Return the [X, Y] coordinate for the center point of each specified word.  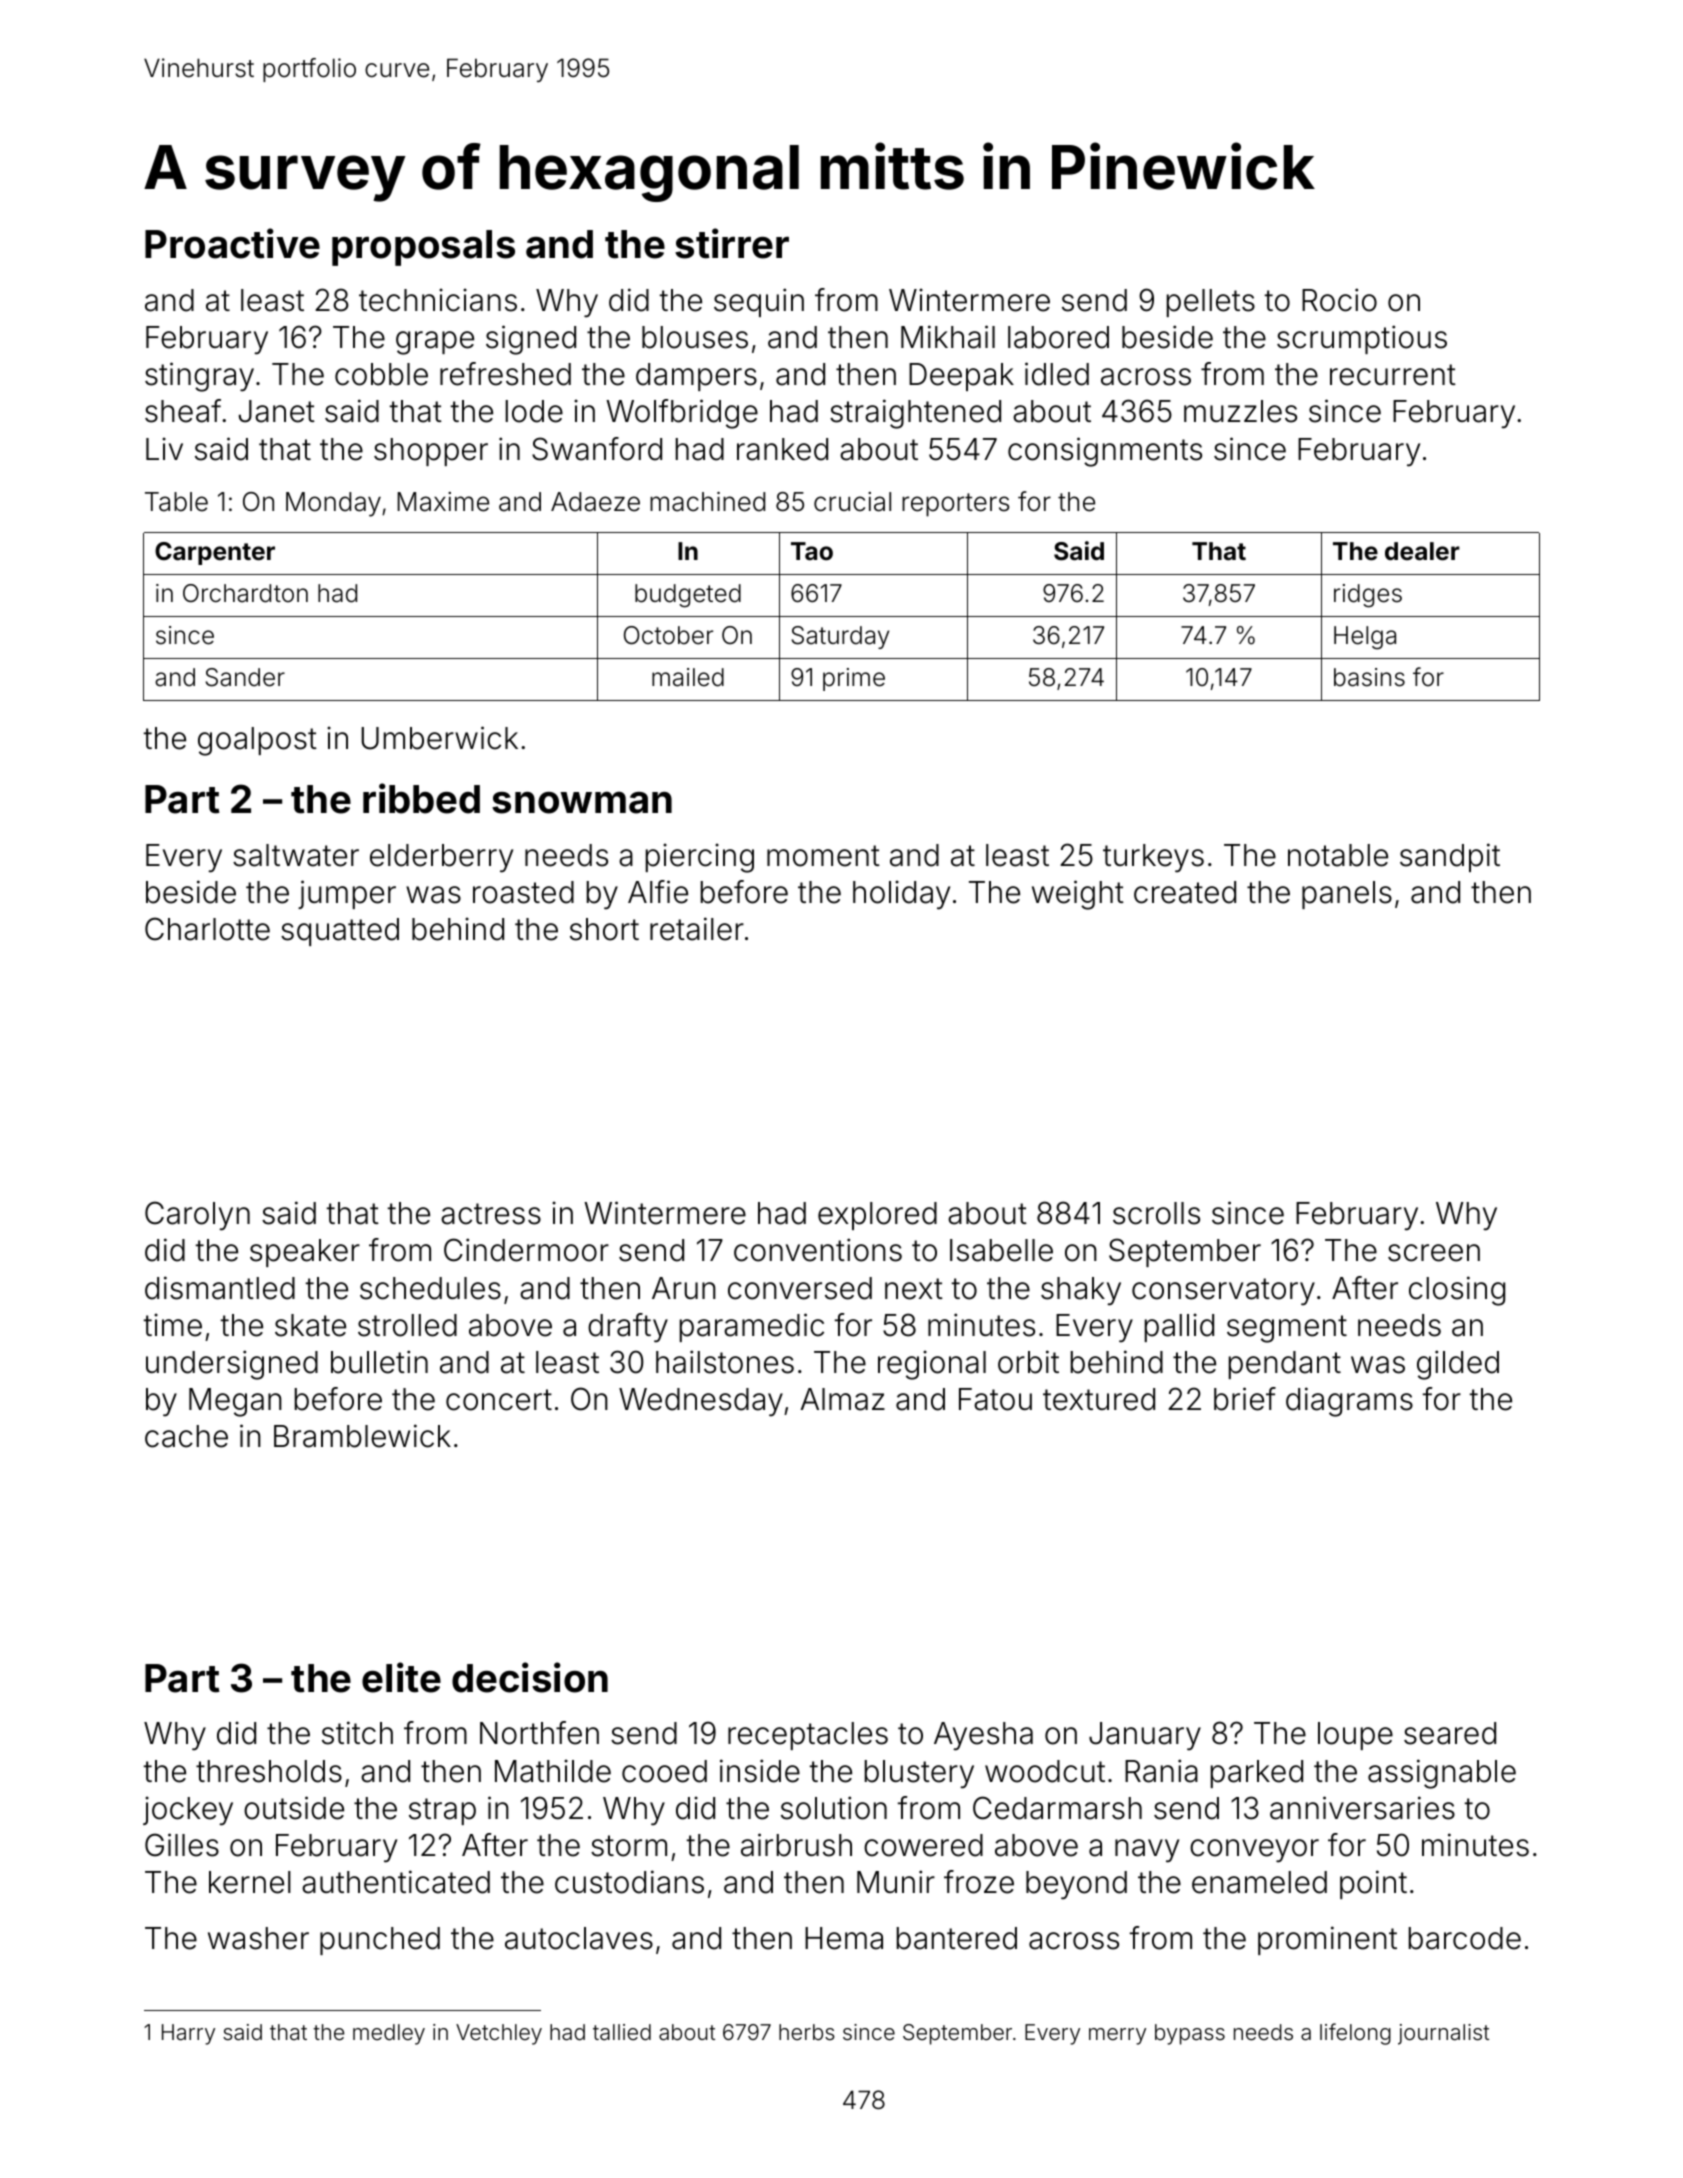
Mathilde [553, 1771]
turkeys [1153, 858]
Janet [277, 411]
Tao [812, 551]
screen [1434, 1253]
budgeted [688, 596]
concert [499, 1400]
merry [1117, 2036]
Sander [245, 677]
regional [932, 1365]
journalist [1443, 2034]
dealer [1422, 551]
